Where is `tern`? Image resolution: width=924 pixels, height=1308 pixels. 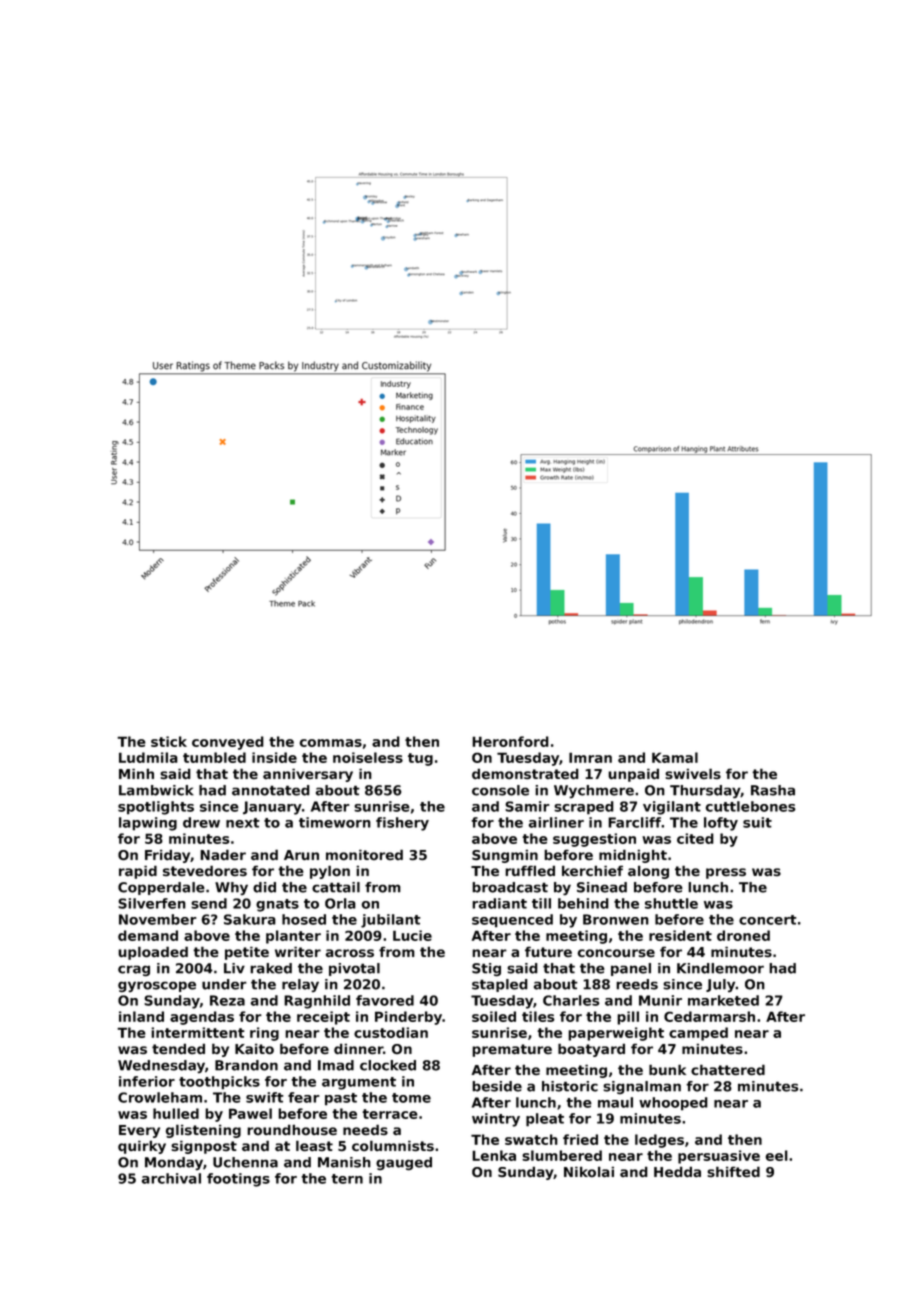
tern is located at coordinates (347, 1179).
